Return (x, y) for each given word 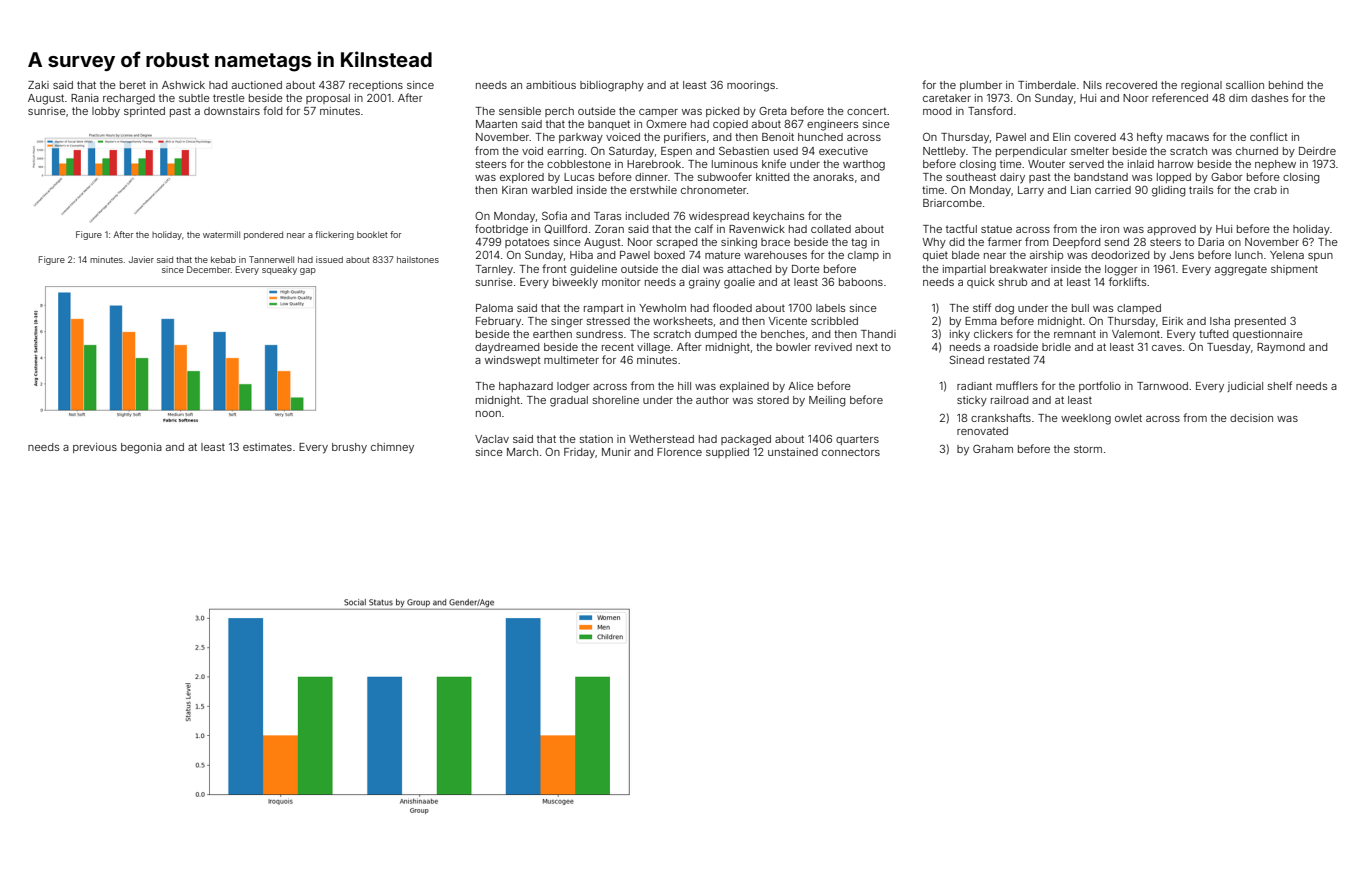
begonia (141, 448)
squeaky (279, 270)
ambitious (551, 85)
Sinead (967, 359)
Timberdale (1047, 85)
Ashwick (183, 85)
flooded (732, 307)
